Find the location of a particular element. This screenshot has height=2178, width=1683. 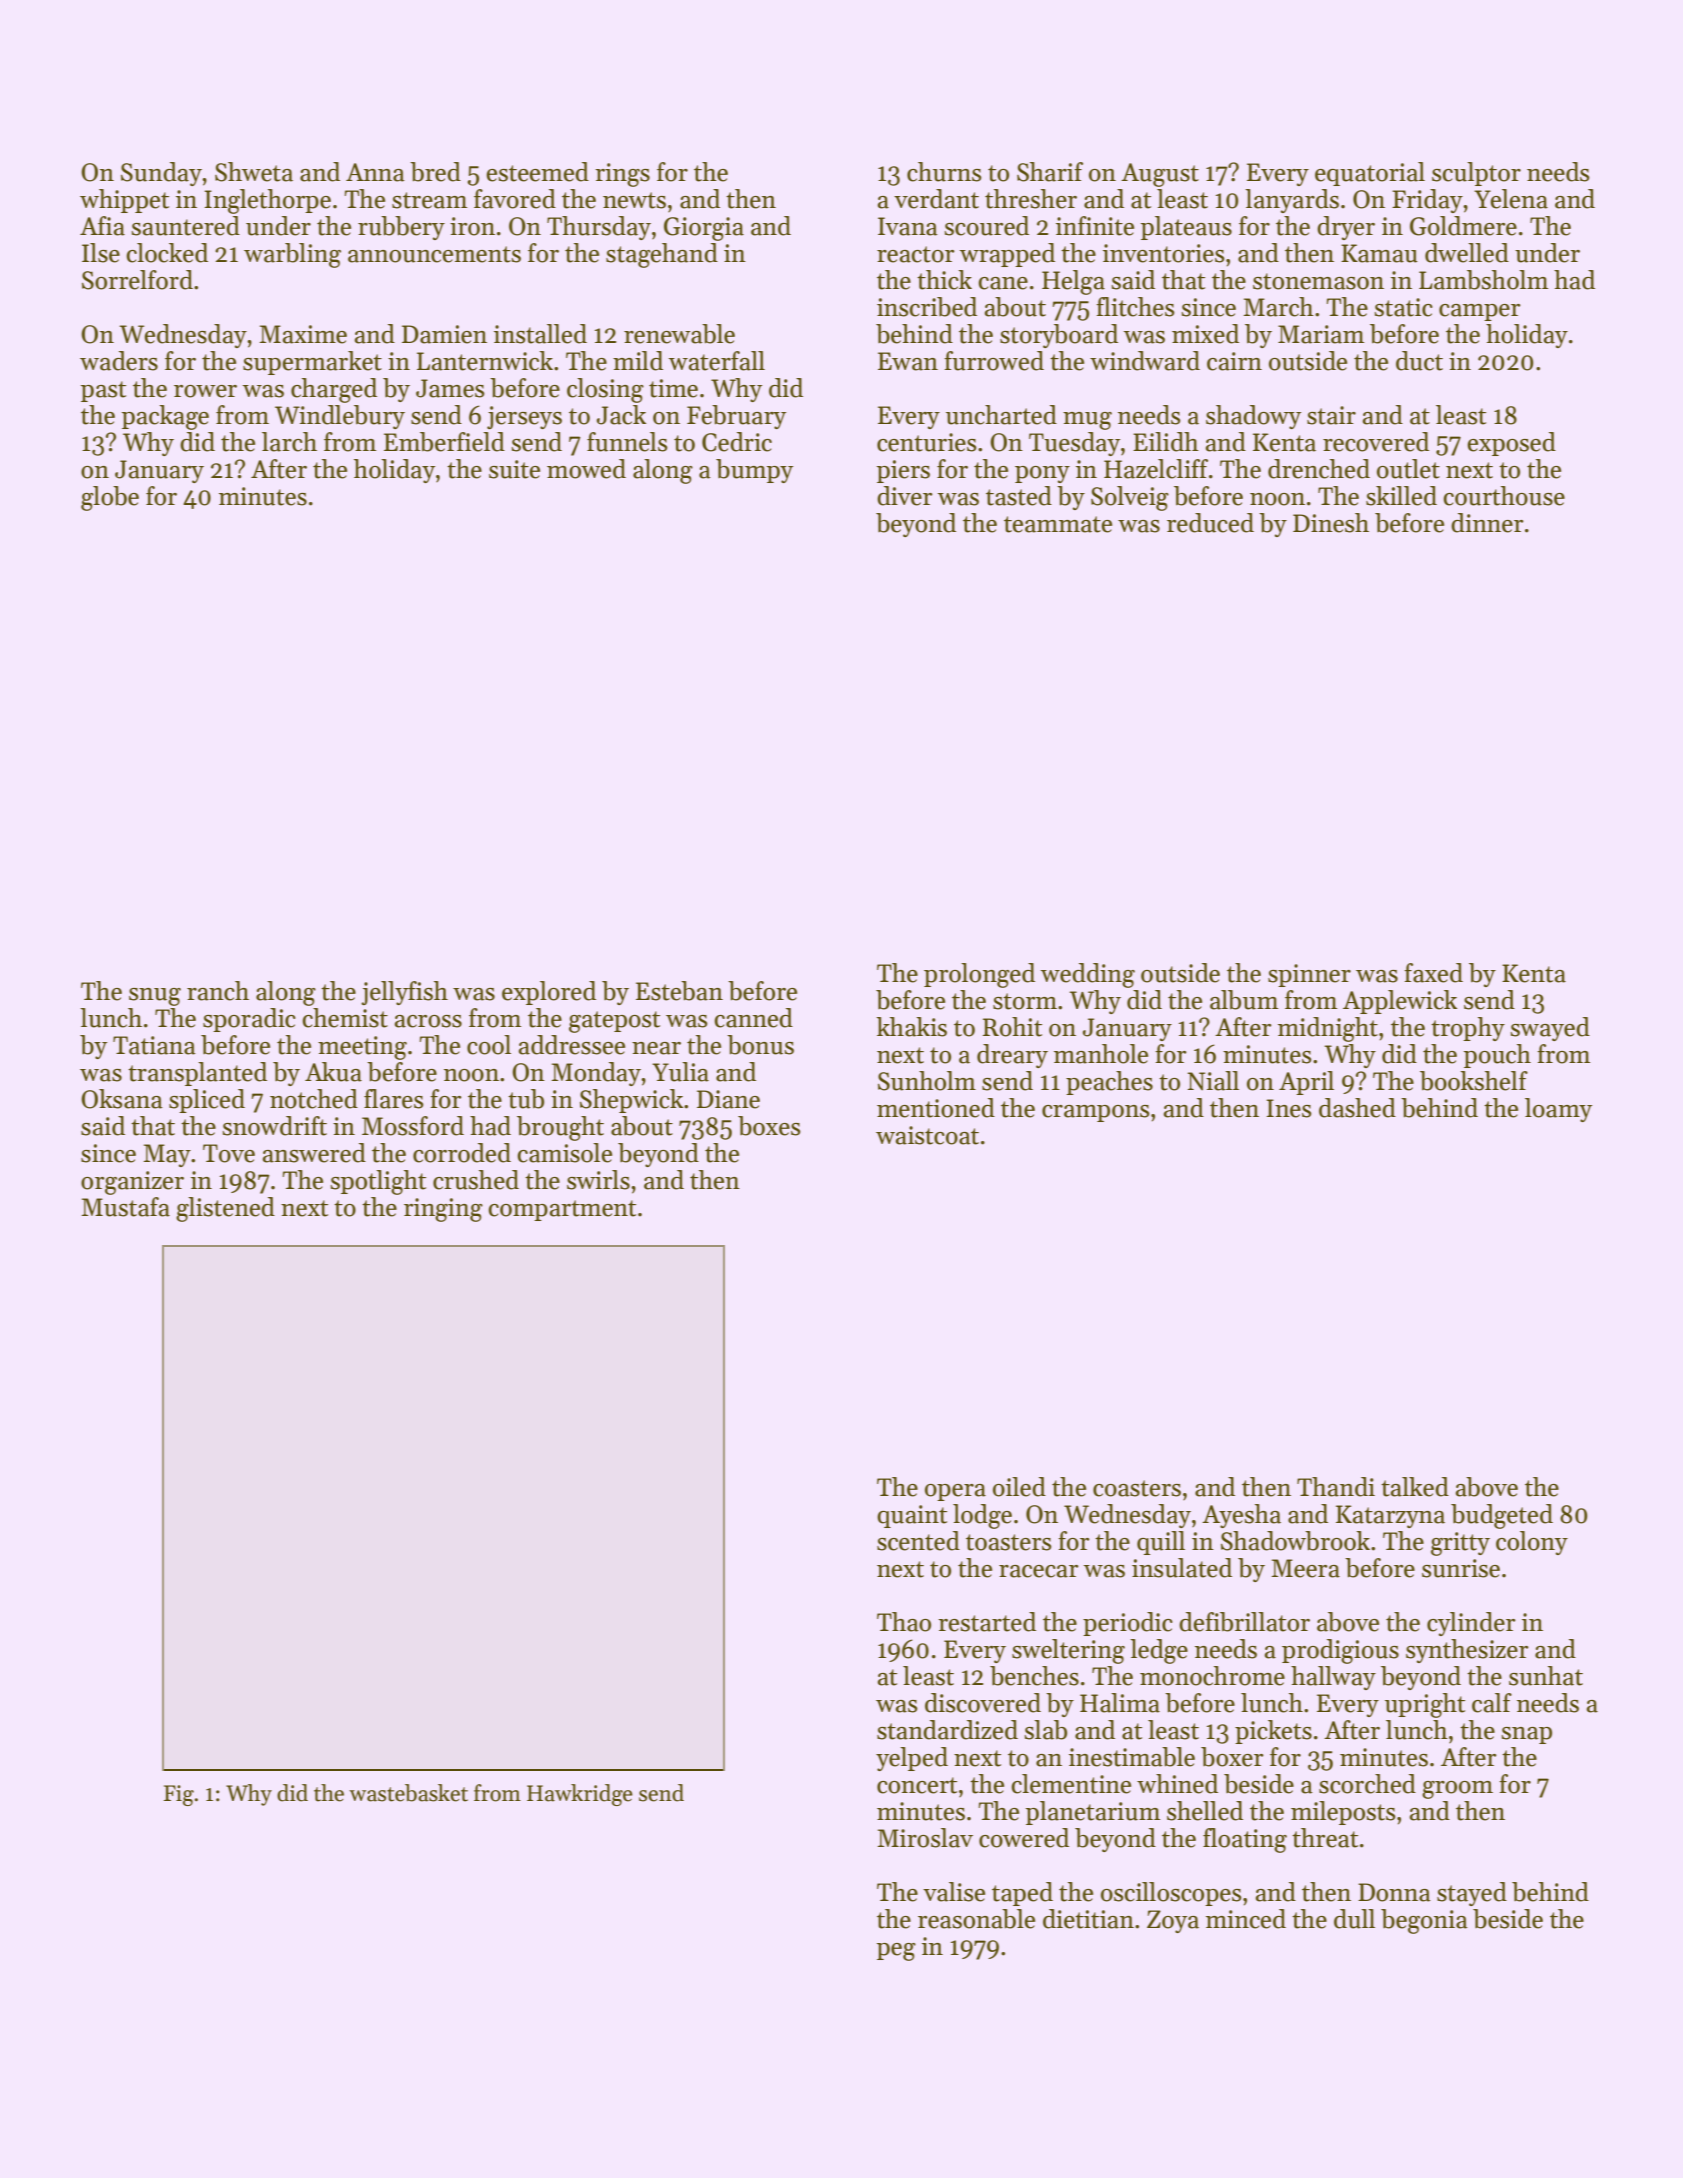

Oksana is located at coordinates (122, 1099).
